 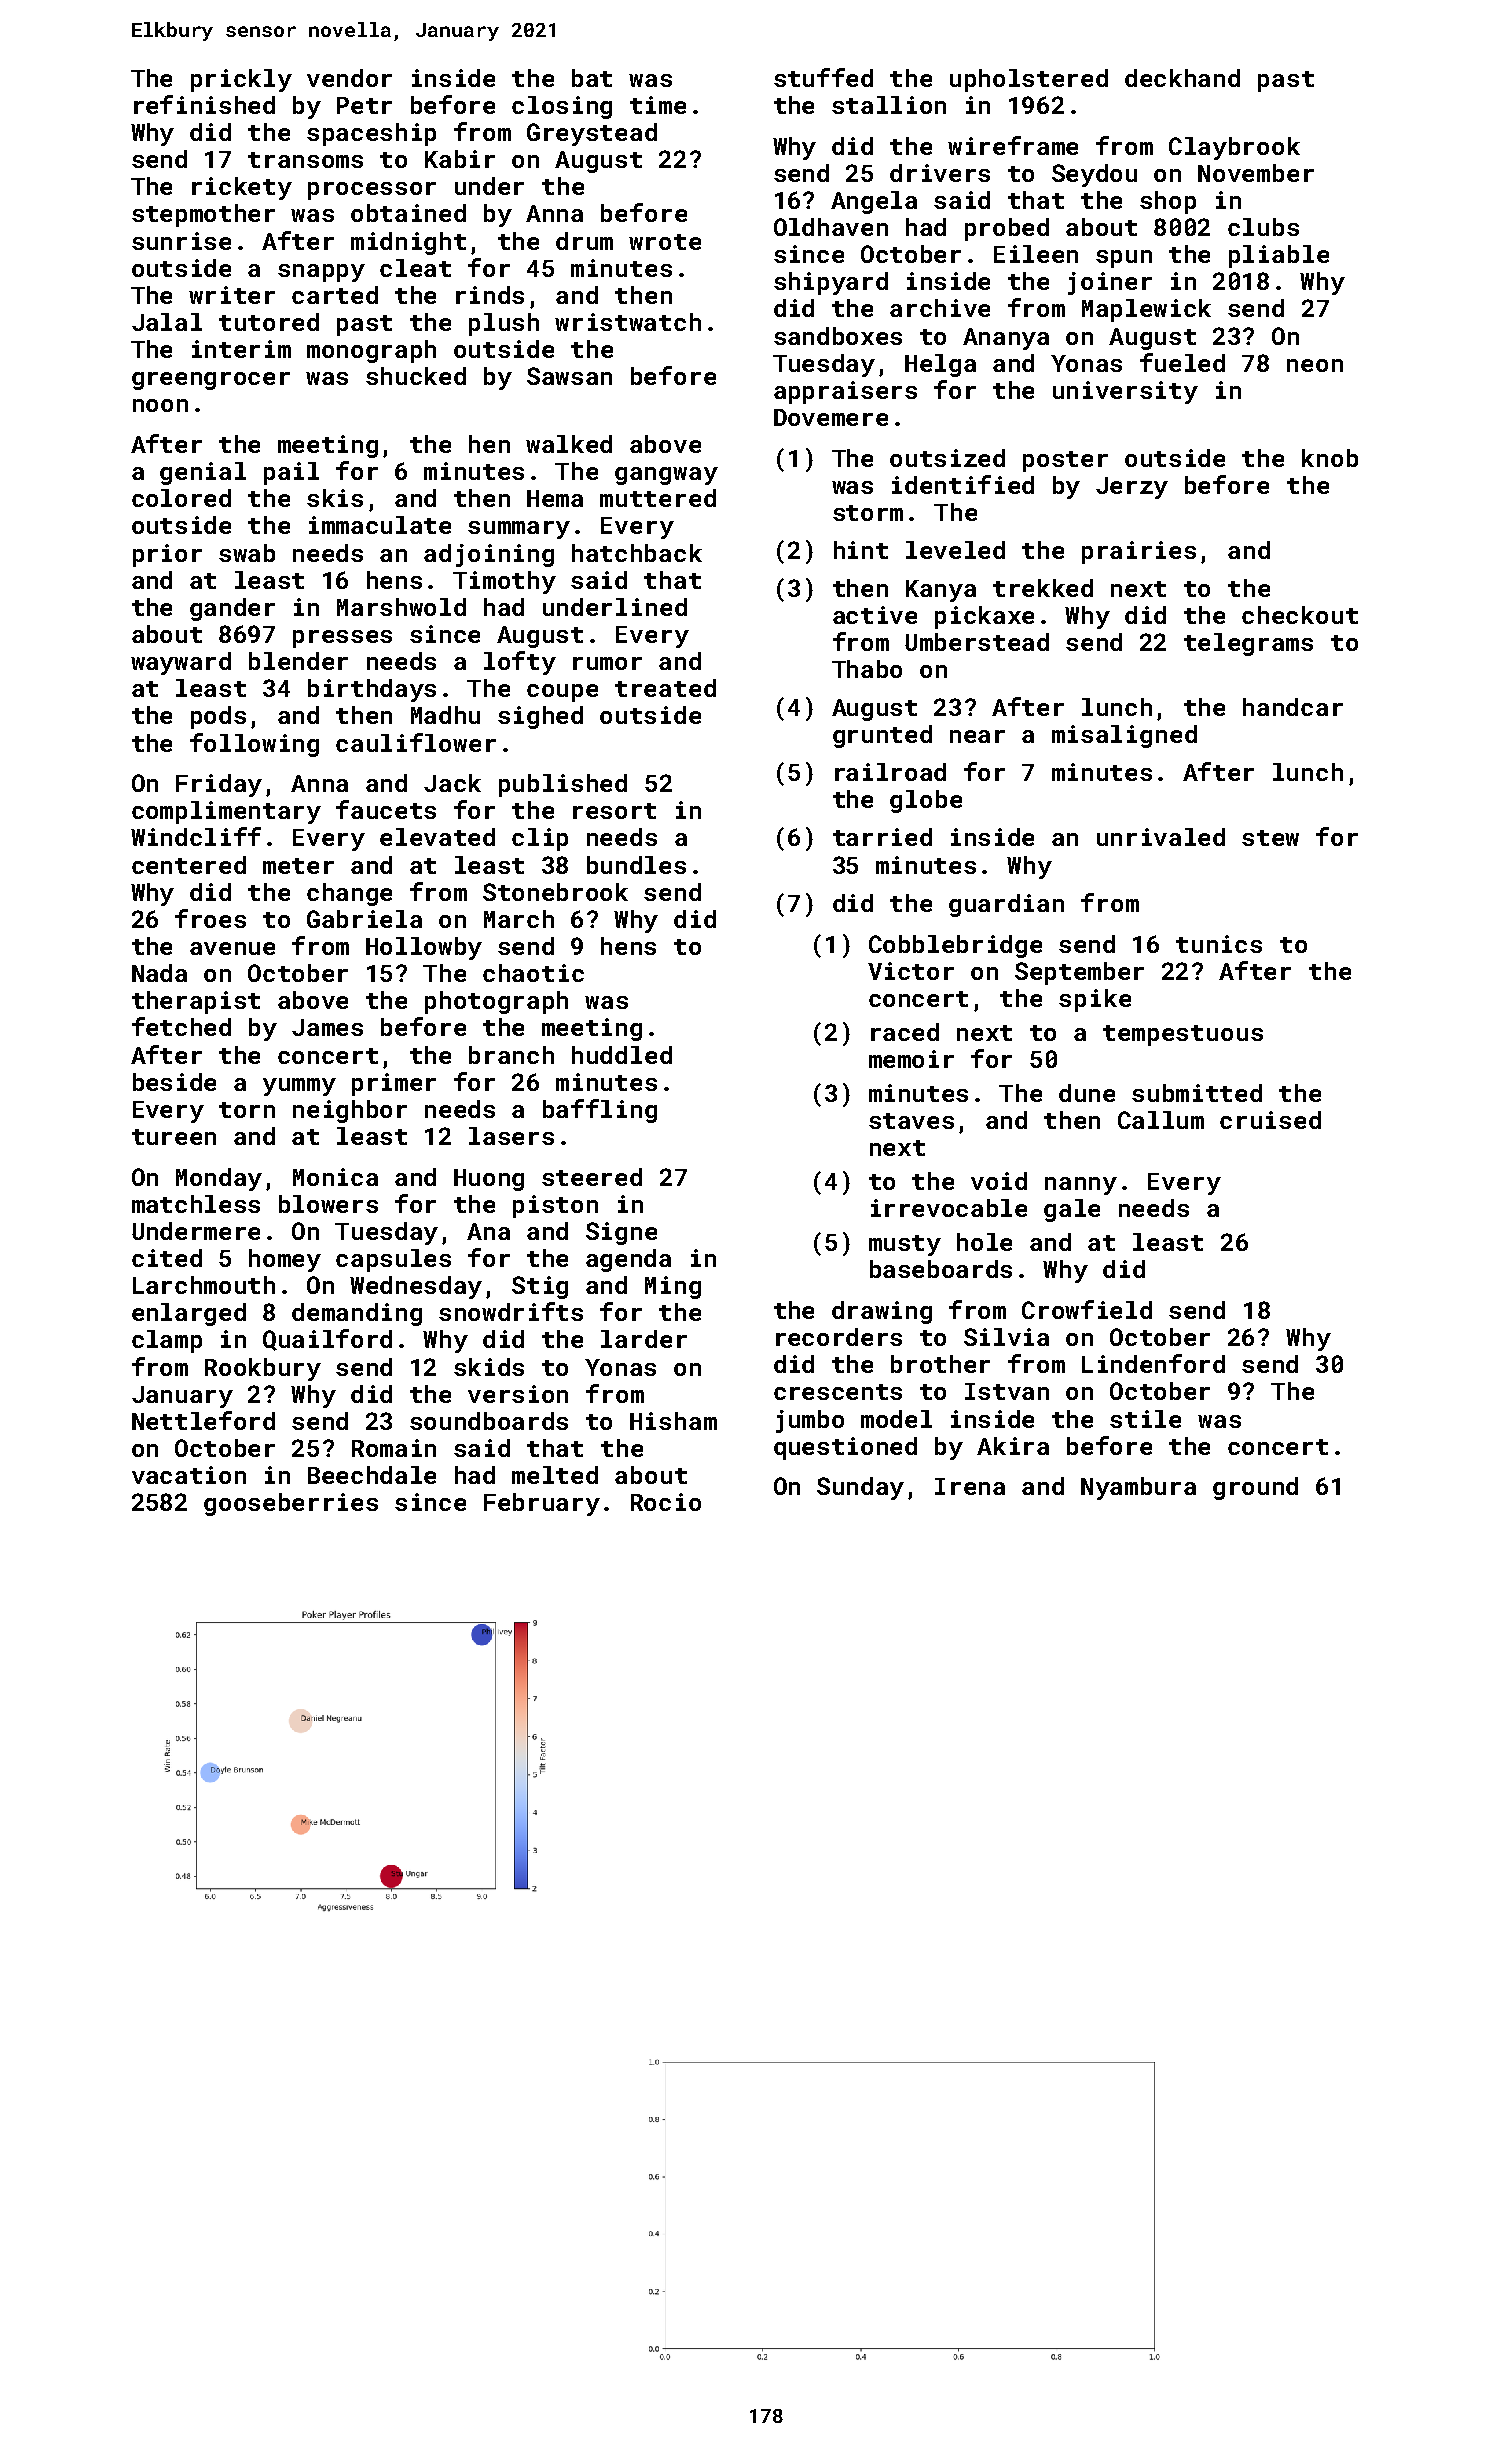 What do you see at coordinates (955, 946) in the page?
I see `Cobblebridge` at bounding box center [955, 946].
